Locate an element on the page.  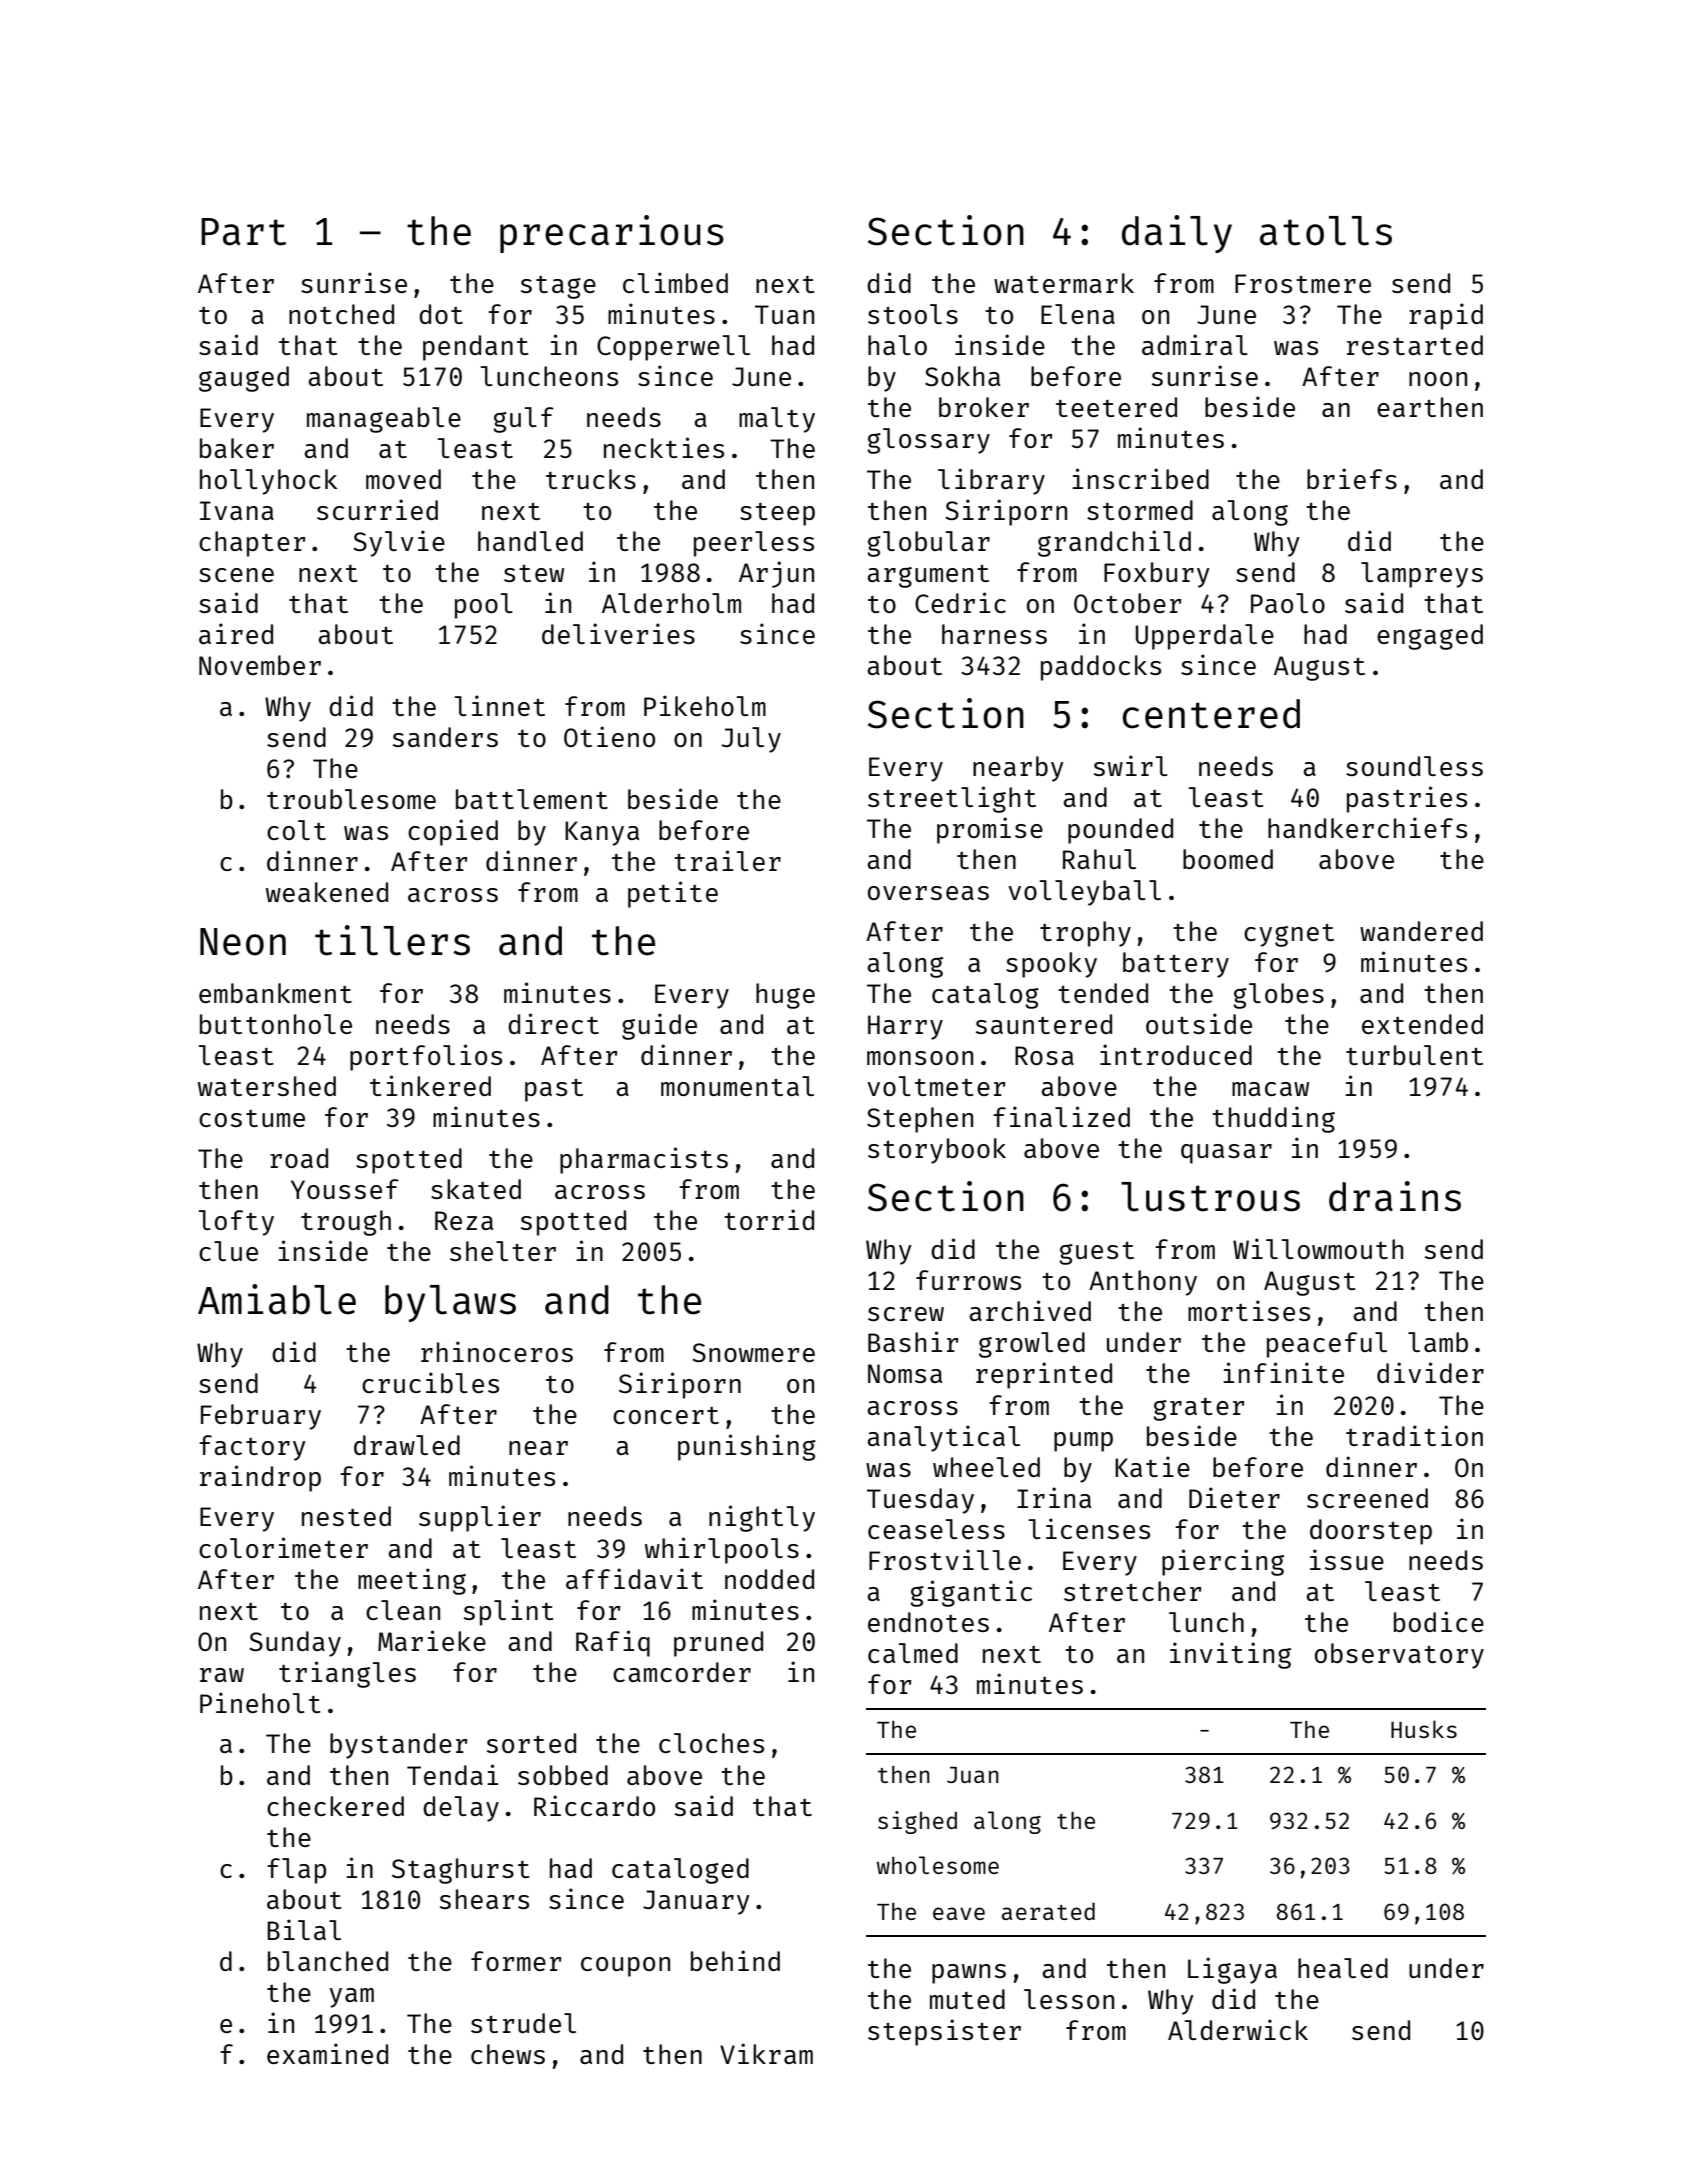
Copperwell is located at coordinates (673, 348).
